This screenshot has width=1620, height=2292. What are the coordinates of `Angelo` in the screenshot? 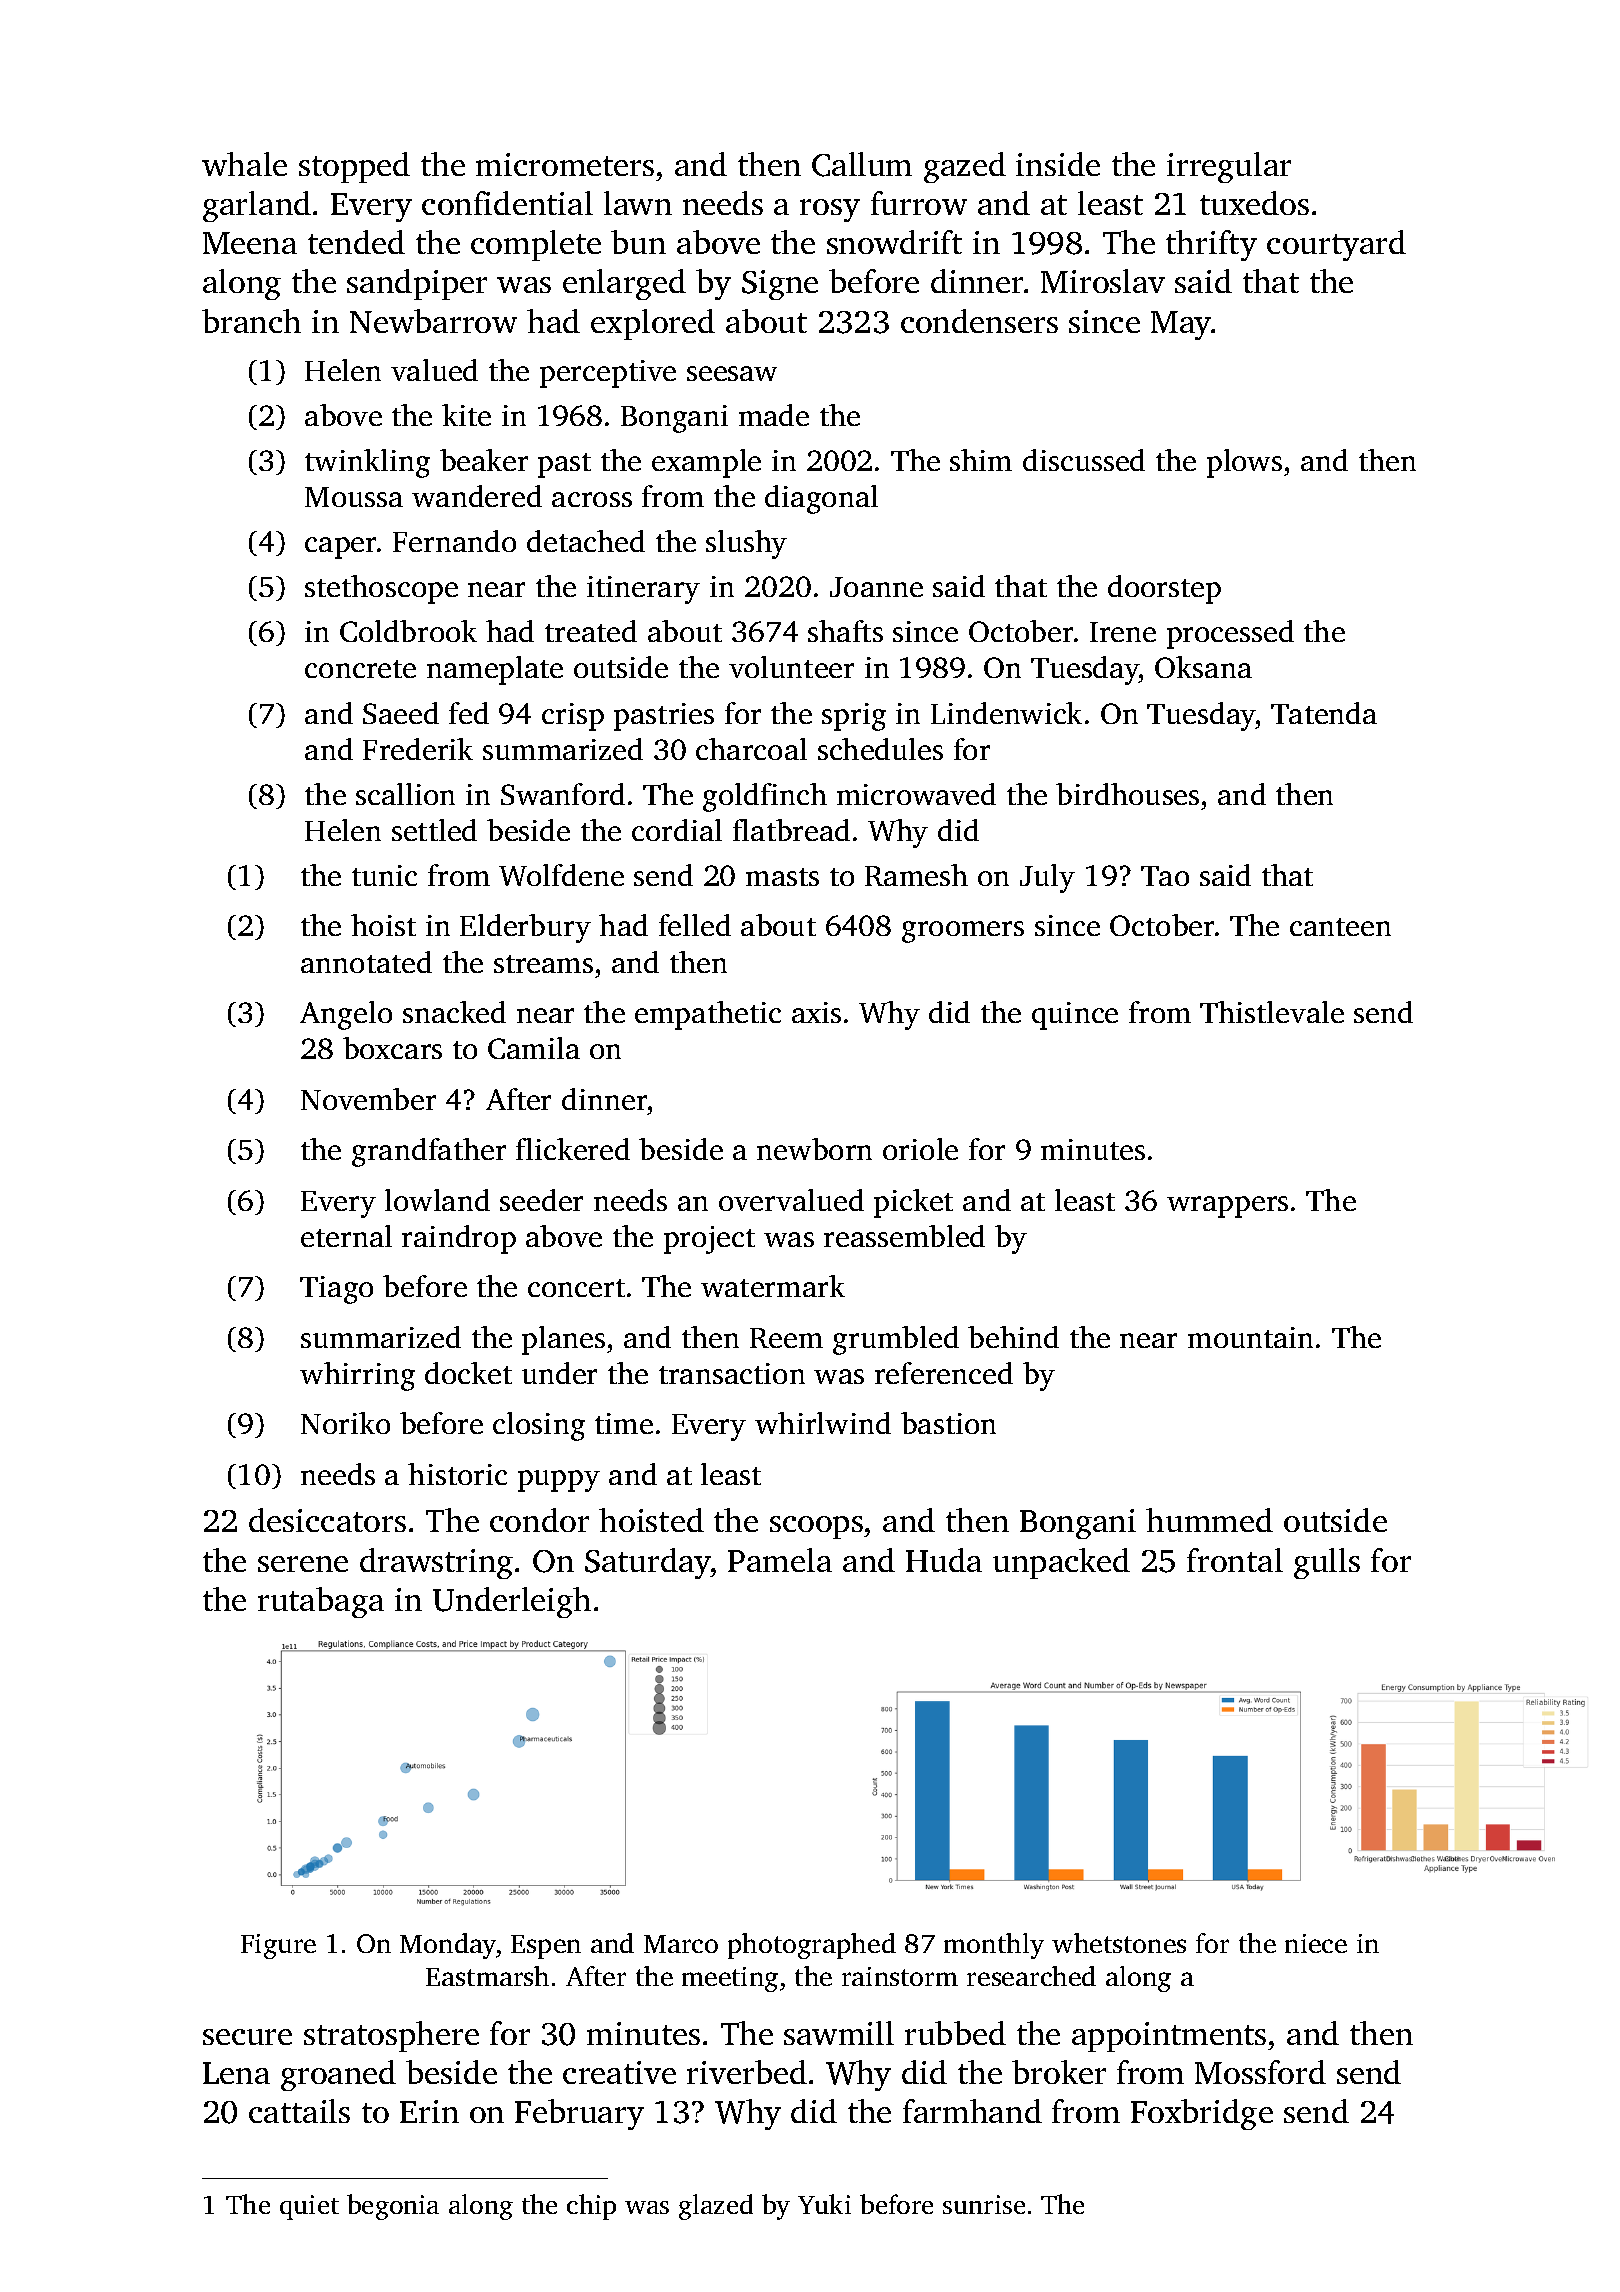 It's located at (346, 1015).
